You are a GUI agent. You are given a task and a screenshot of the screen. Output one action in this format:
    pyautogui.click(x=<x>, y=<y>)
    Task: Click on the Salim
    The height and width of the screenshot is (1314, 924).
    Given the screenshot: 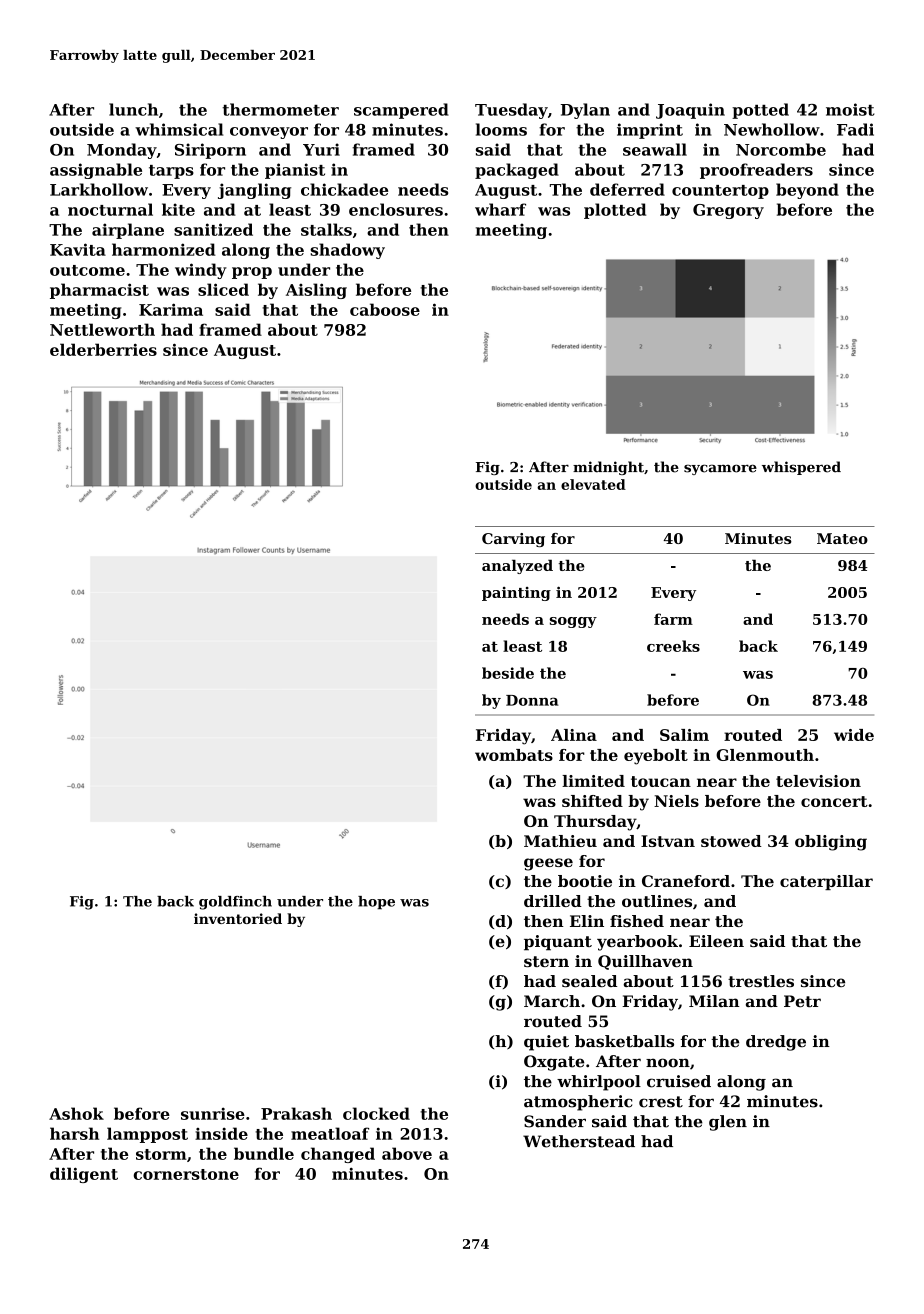 What is the action you would take?
    pyautogui.click(x=684, y=735)
